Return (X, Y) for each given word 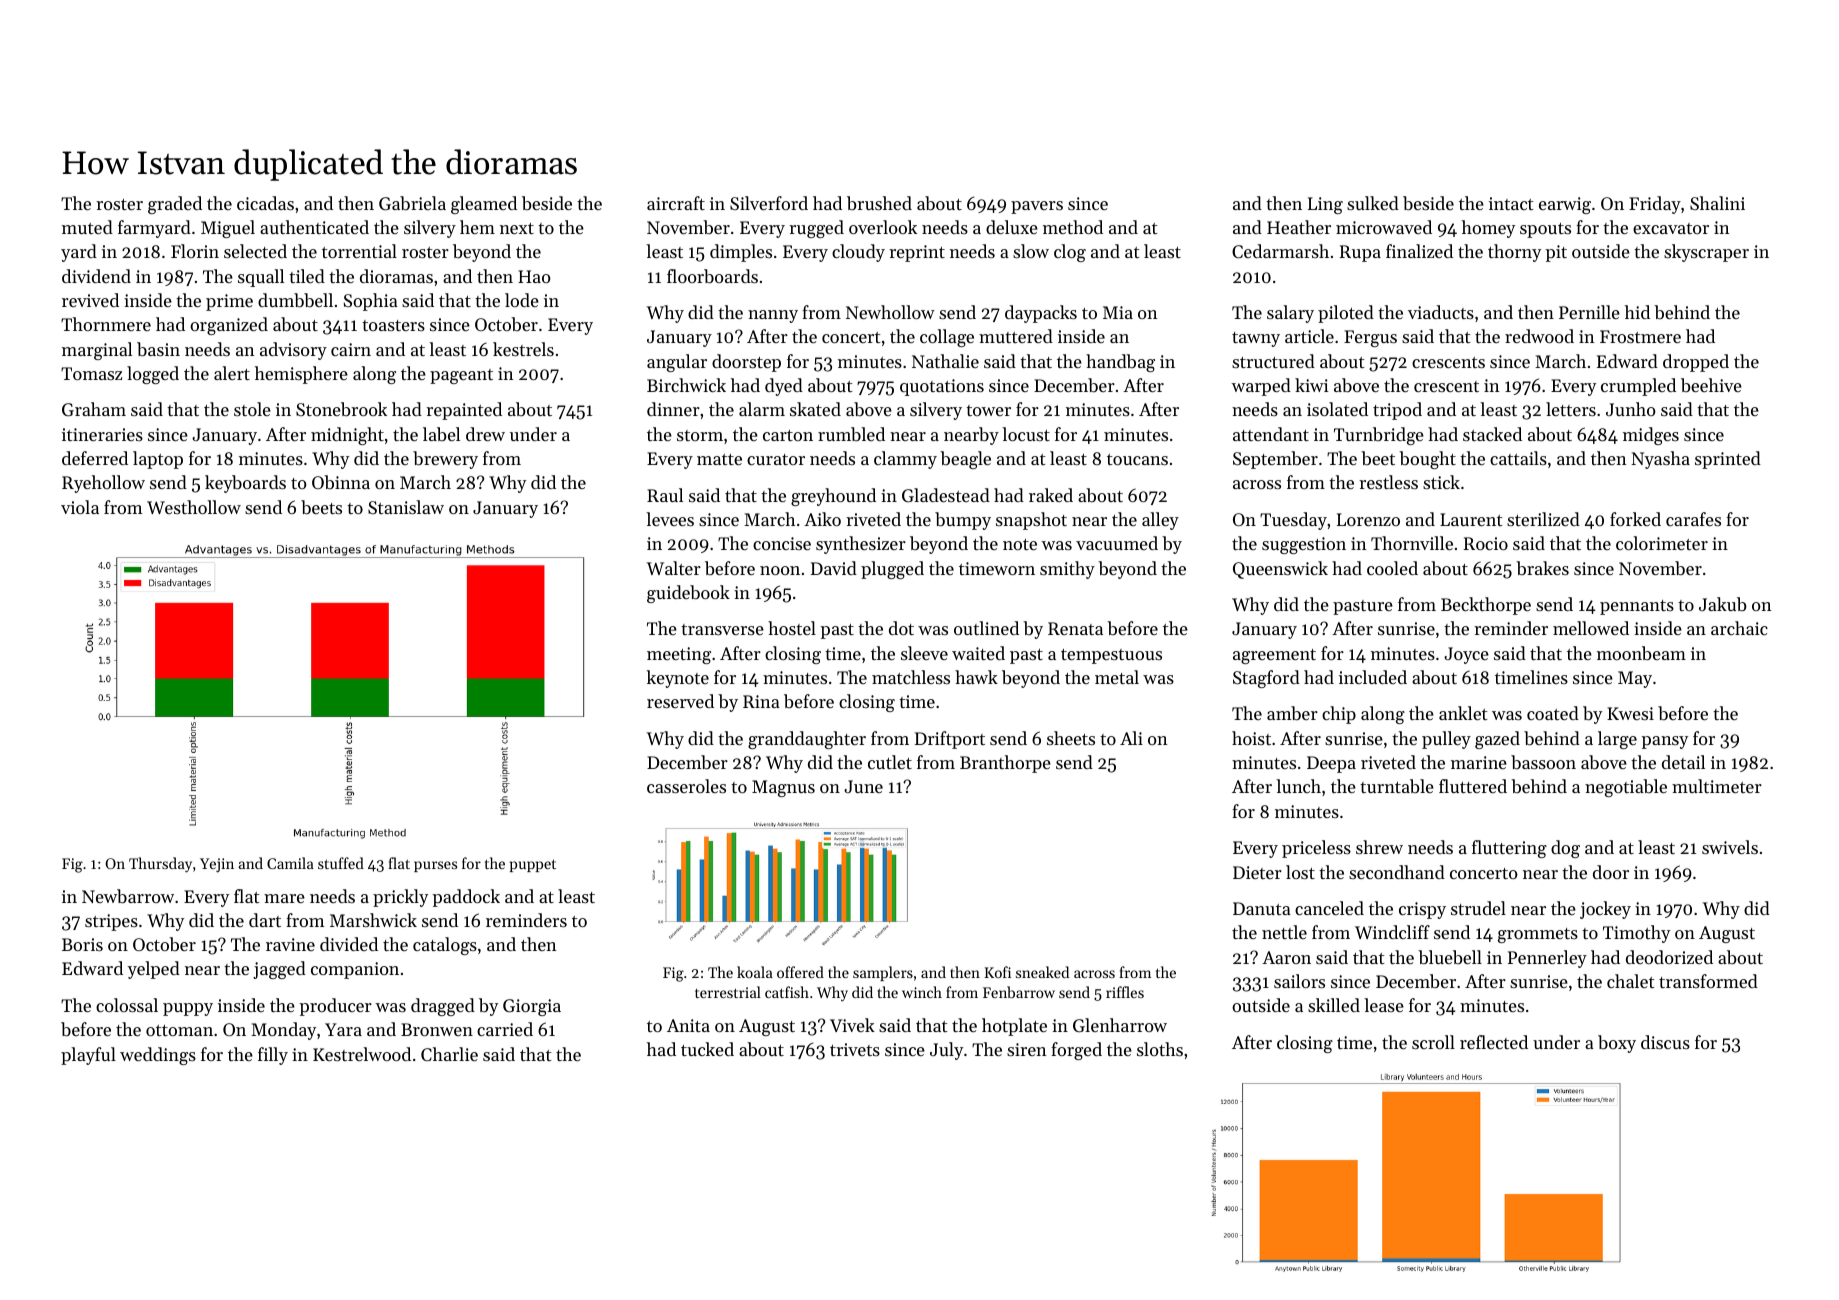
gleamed (484, 205)
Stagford (1266, 679)
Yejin (217, 865)
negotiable (1626, 788)
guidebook (688, 594)
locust (1026, 434)
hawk (976, 677)
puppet (533, 865)
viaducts (1441, 312)
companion (355, 970)
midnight (347, 436)
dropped (1696, 363)
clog (1070, 253)
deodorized (1669, 957)
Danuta (1262, 908)
